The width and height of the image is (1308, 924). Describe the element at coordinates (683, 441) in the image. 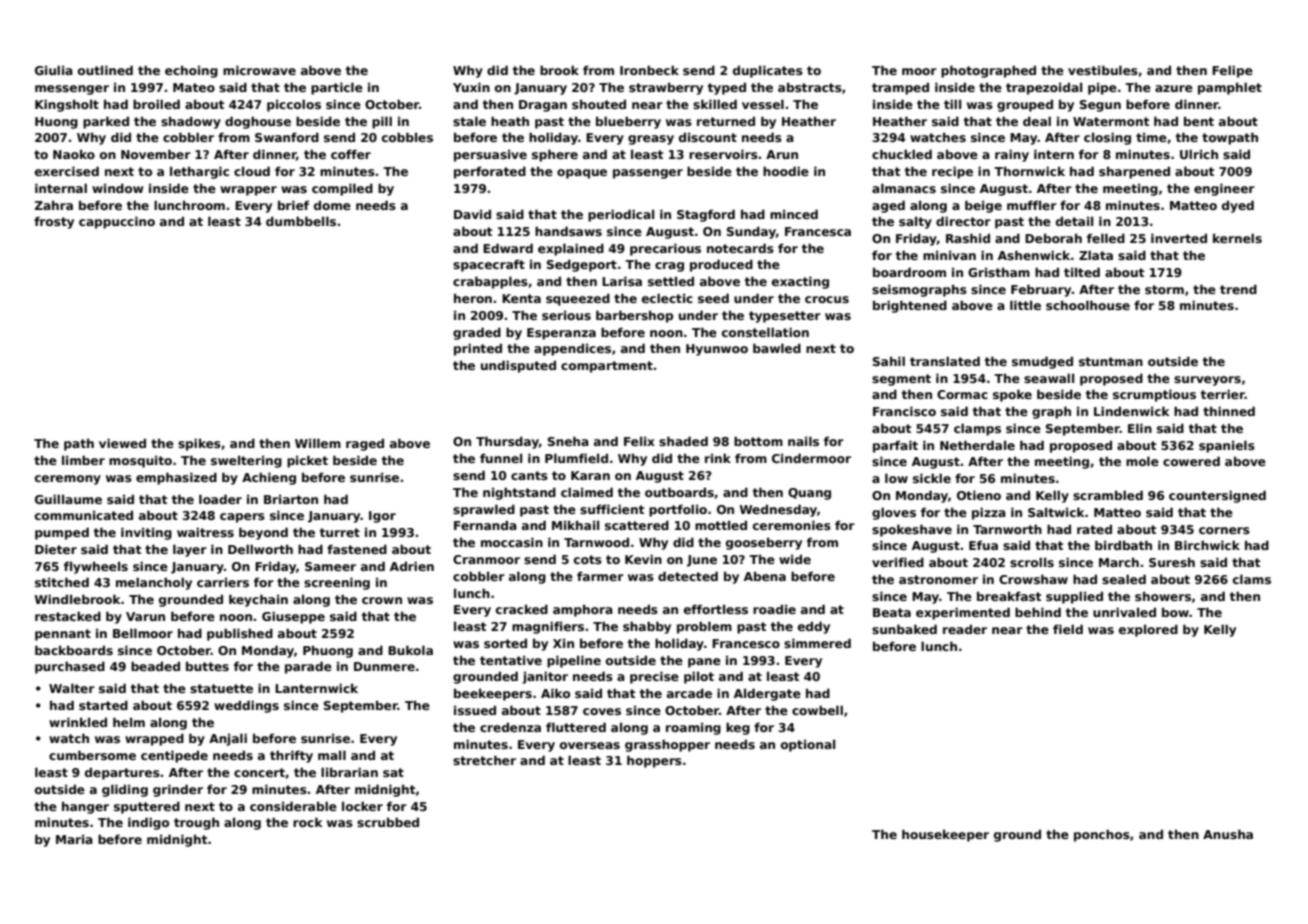

I see `shaded` at that location.
